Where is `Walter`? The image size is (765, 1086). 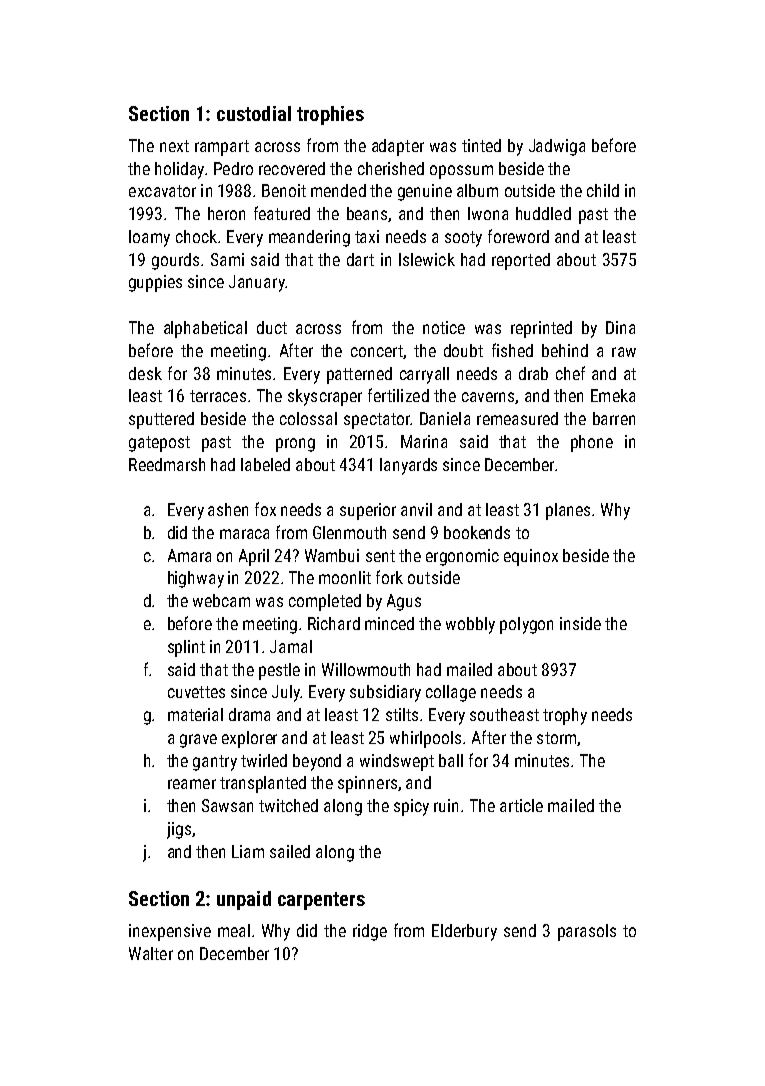 Walter is located at coordinates (151, 953).
